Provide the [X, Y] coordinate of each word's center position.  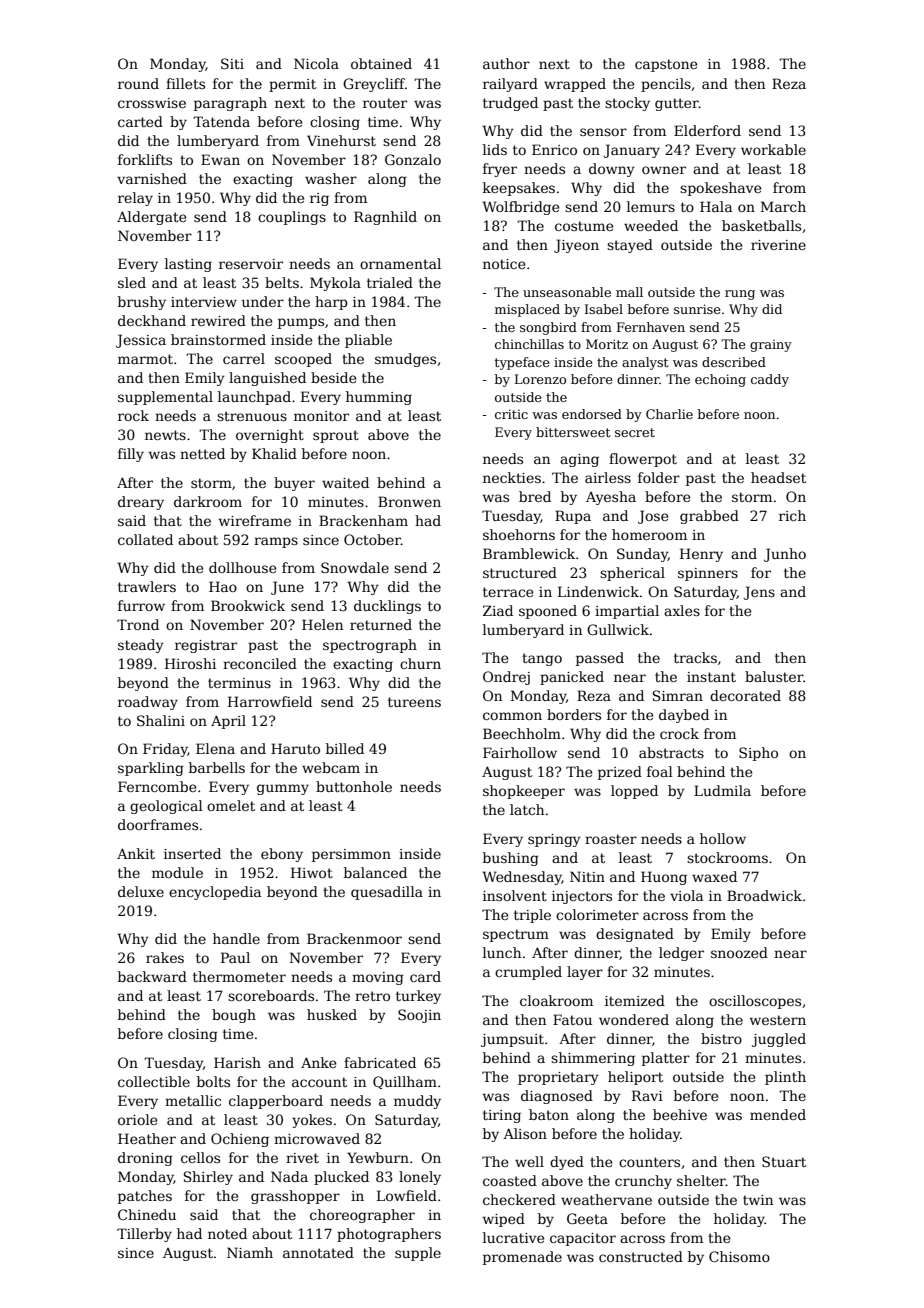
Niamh [250, 1252]
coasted [510, 1180]
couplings [292, 218]
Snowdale [355, 567]
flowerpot [643, 460]
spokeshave [720, 189]
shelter [701, 1180]
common [512, 716]
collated [145, 539]
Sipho [758, 754]
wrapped [575, 85]
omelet [231, 805]
